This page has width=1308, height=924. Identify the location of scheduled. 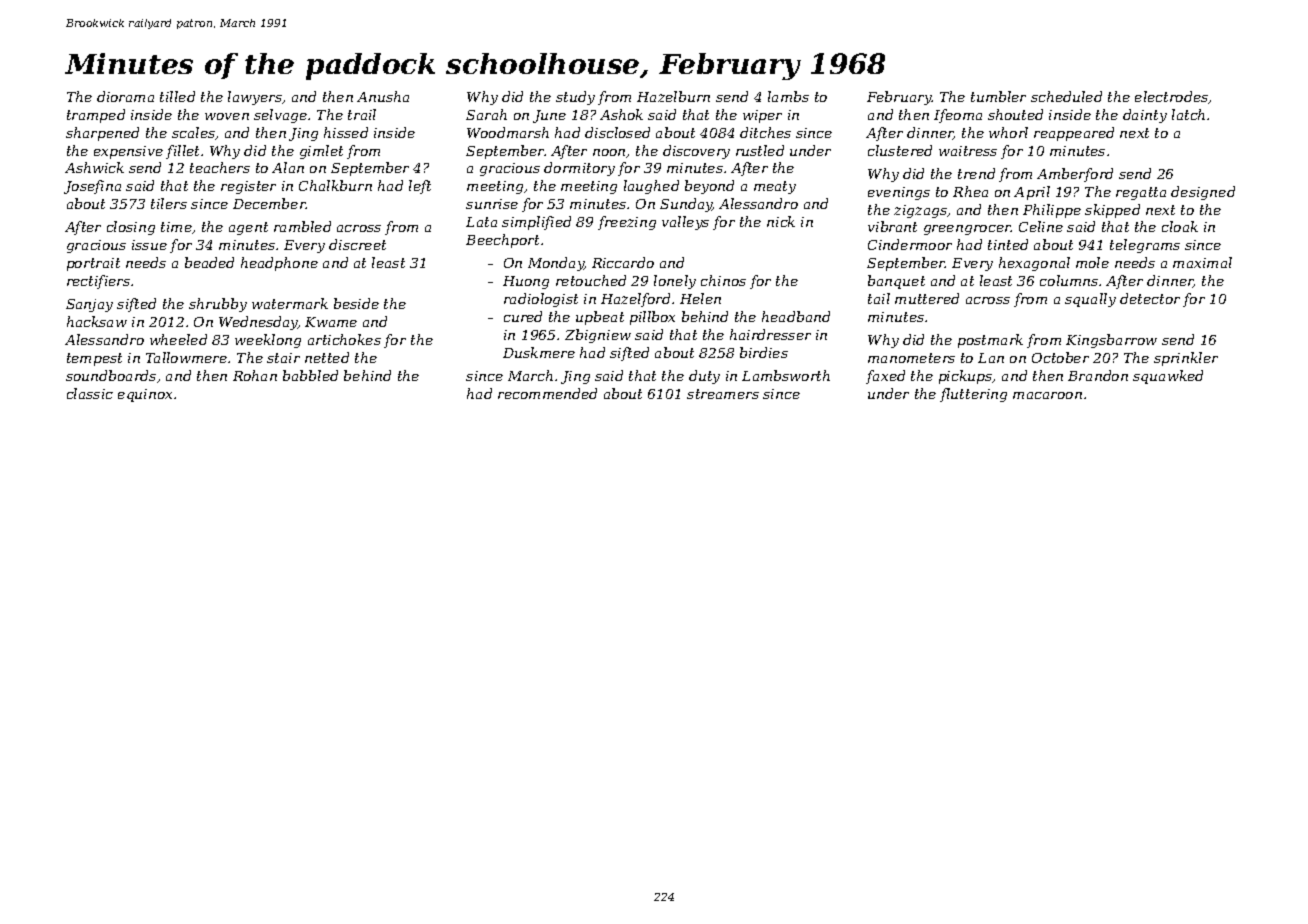
(1066, 96).
